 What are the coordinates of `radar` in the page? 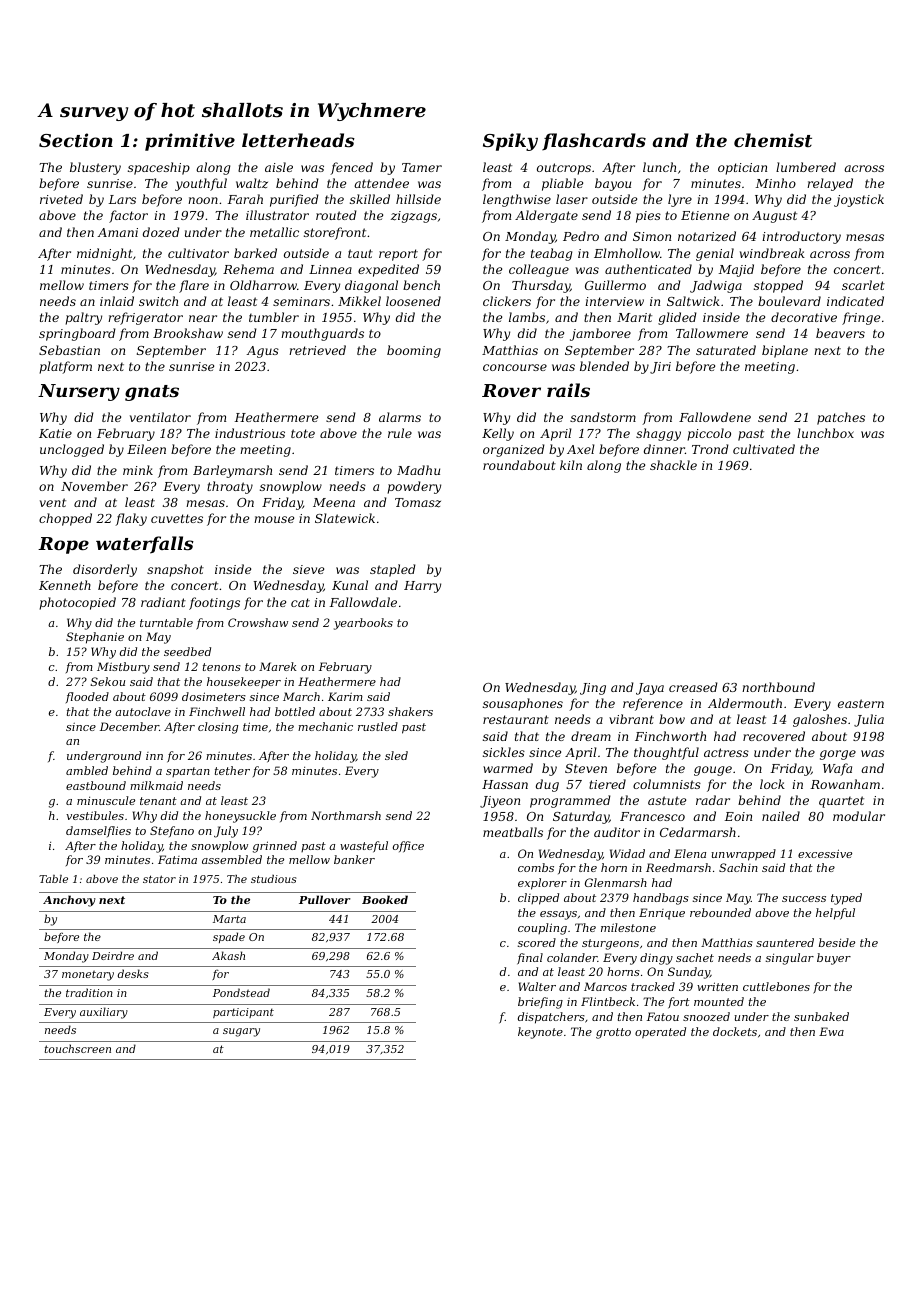 It's located at (713, 800).
